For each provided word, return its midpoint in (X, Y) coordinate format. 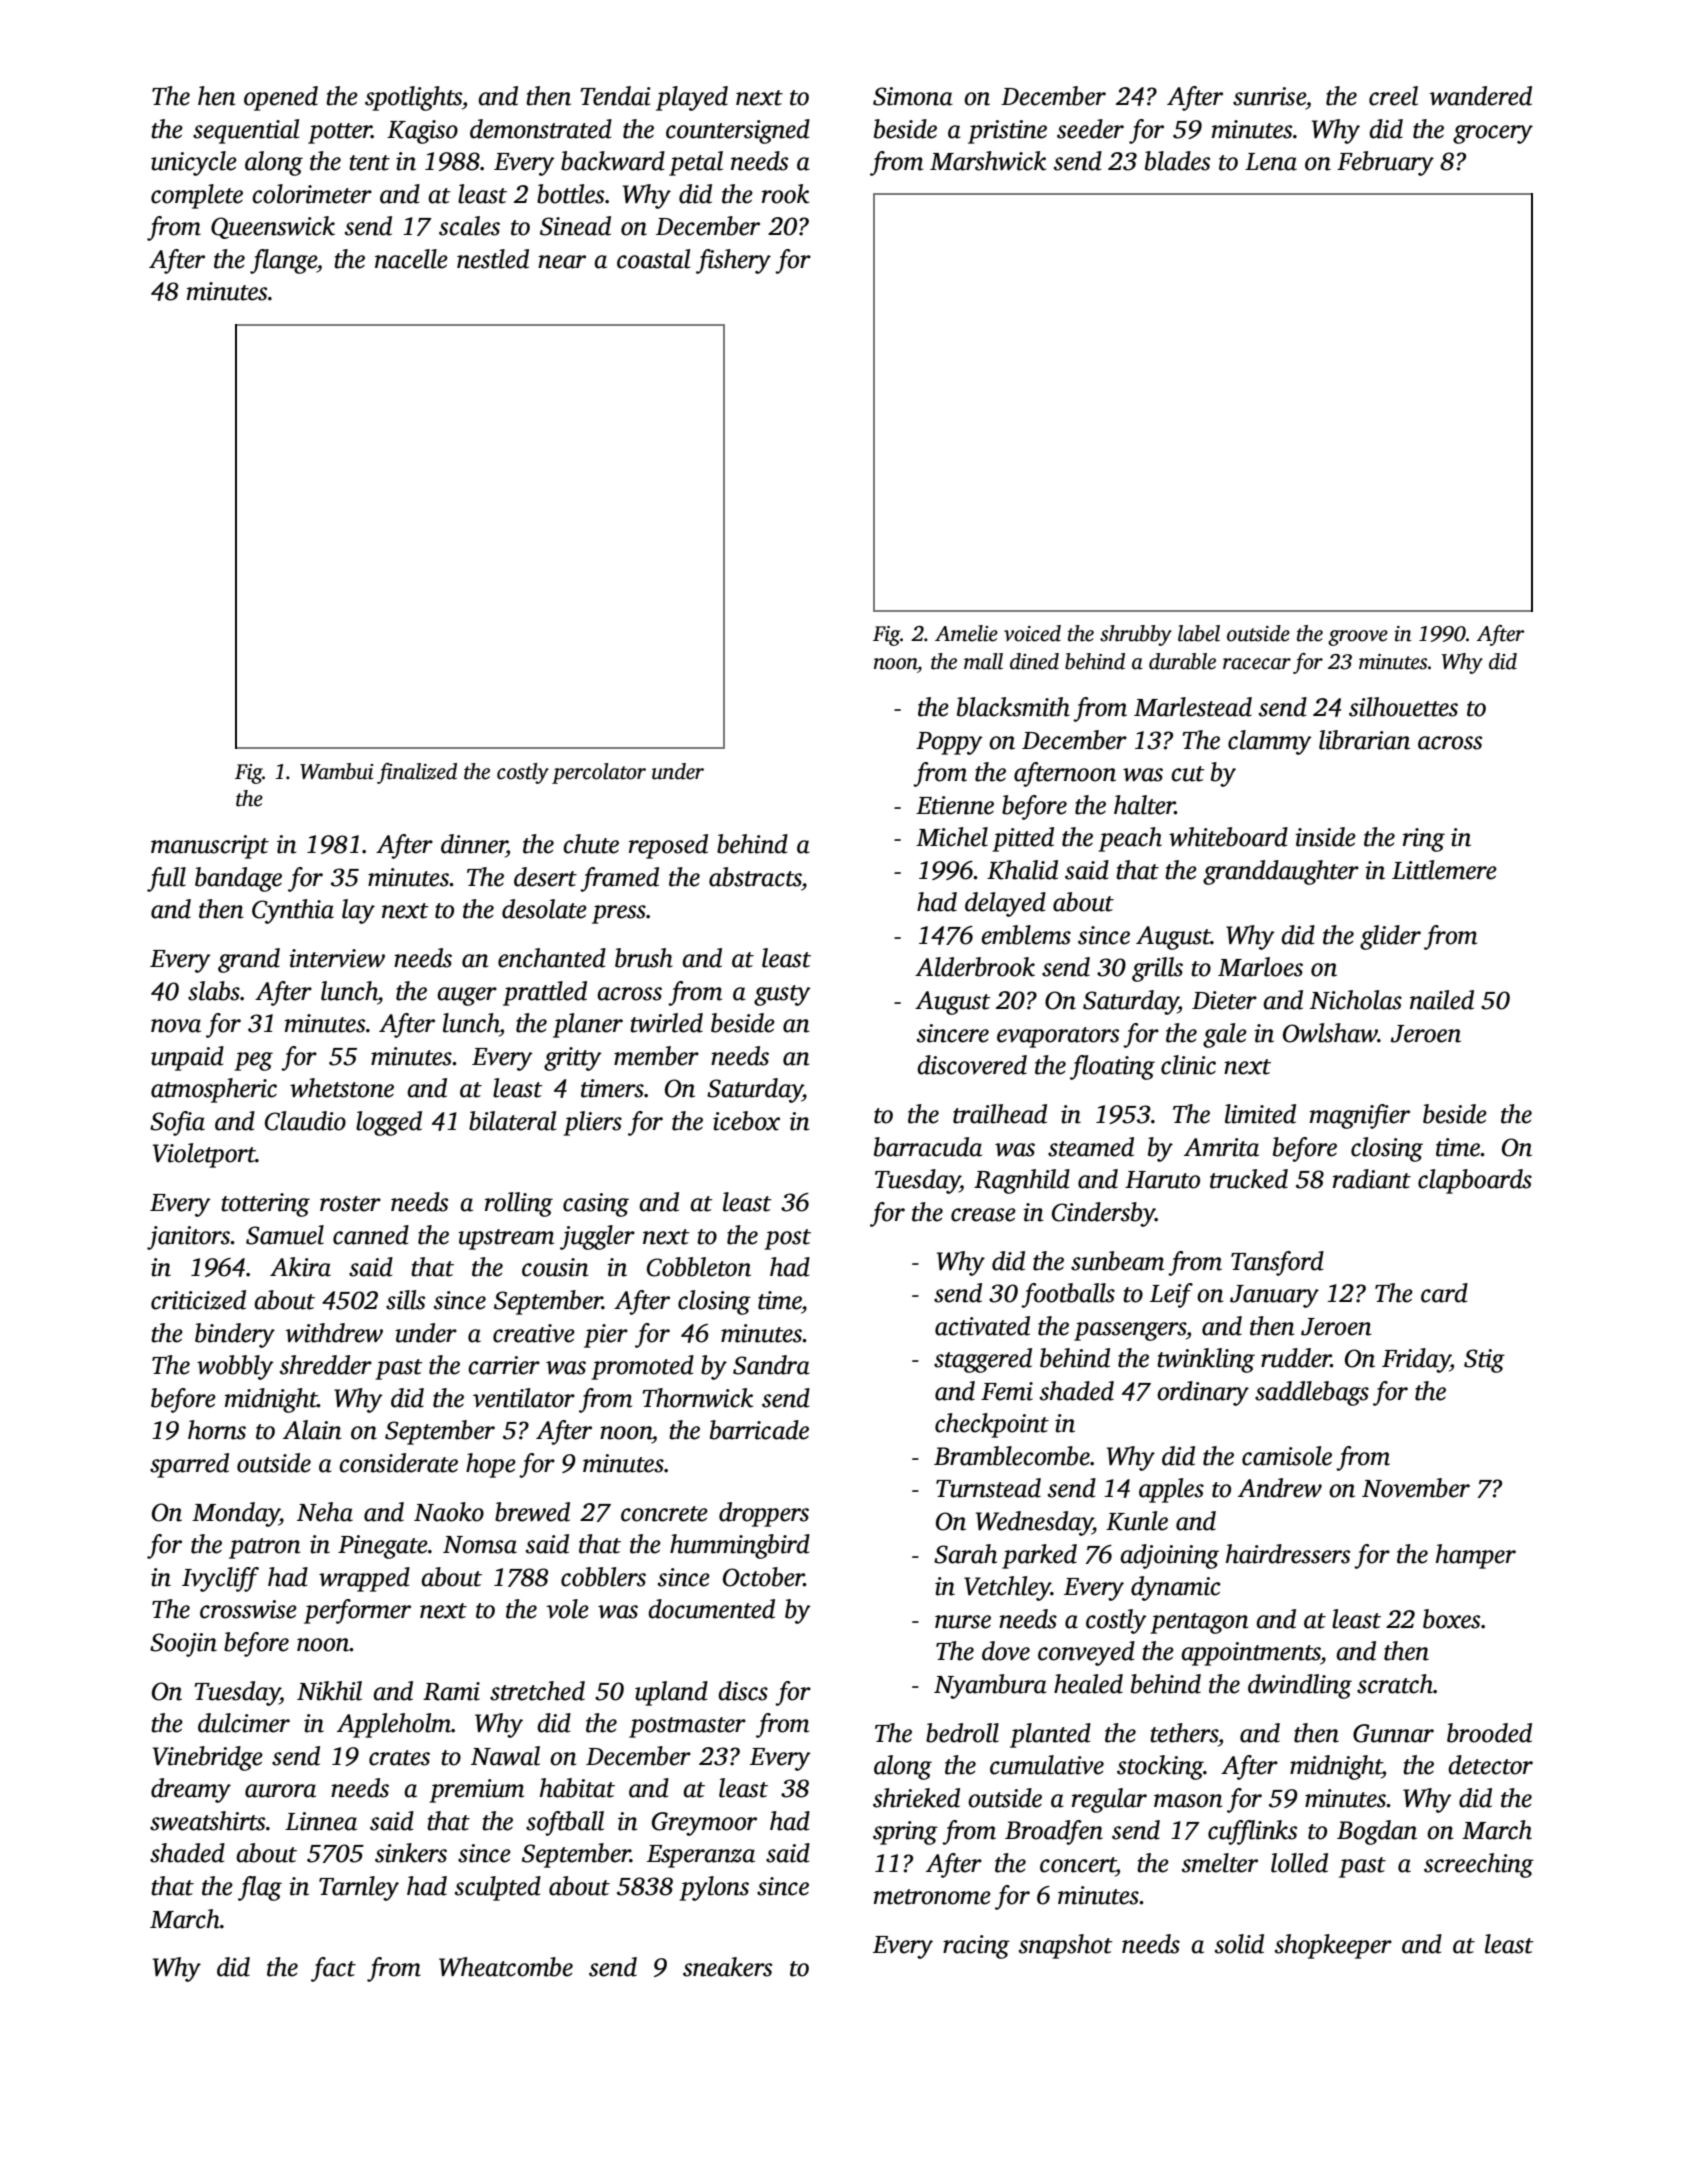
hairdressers (1288, 1554)
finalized (417, 773)
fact (333, 1969)
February (1385, 163)
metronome (932, 1897)
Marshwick (988, 161)
